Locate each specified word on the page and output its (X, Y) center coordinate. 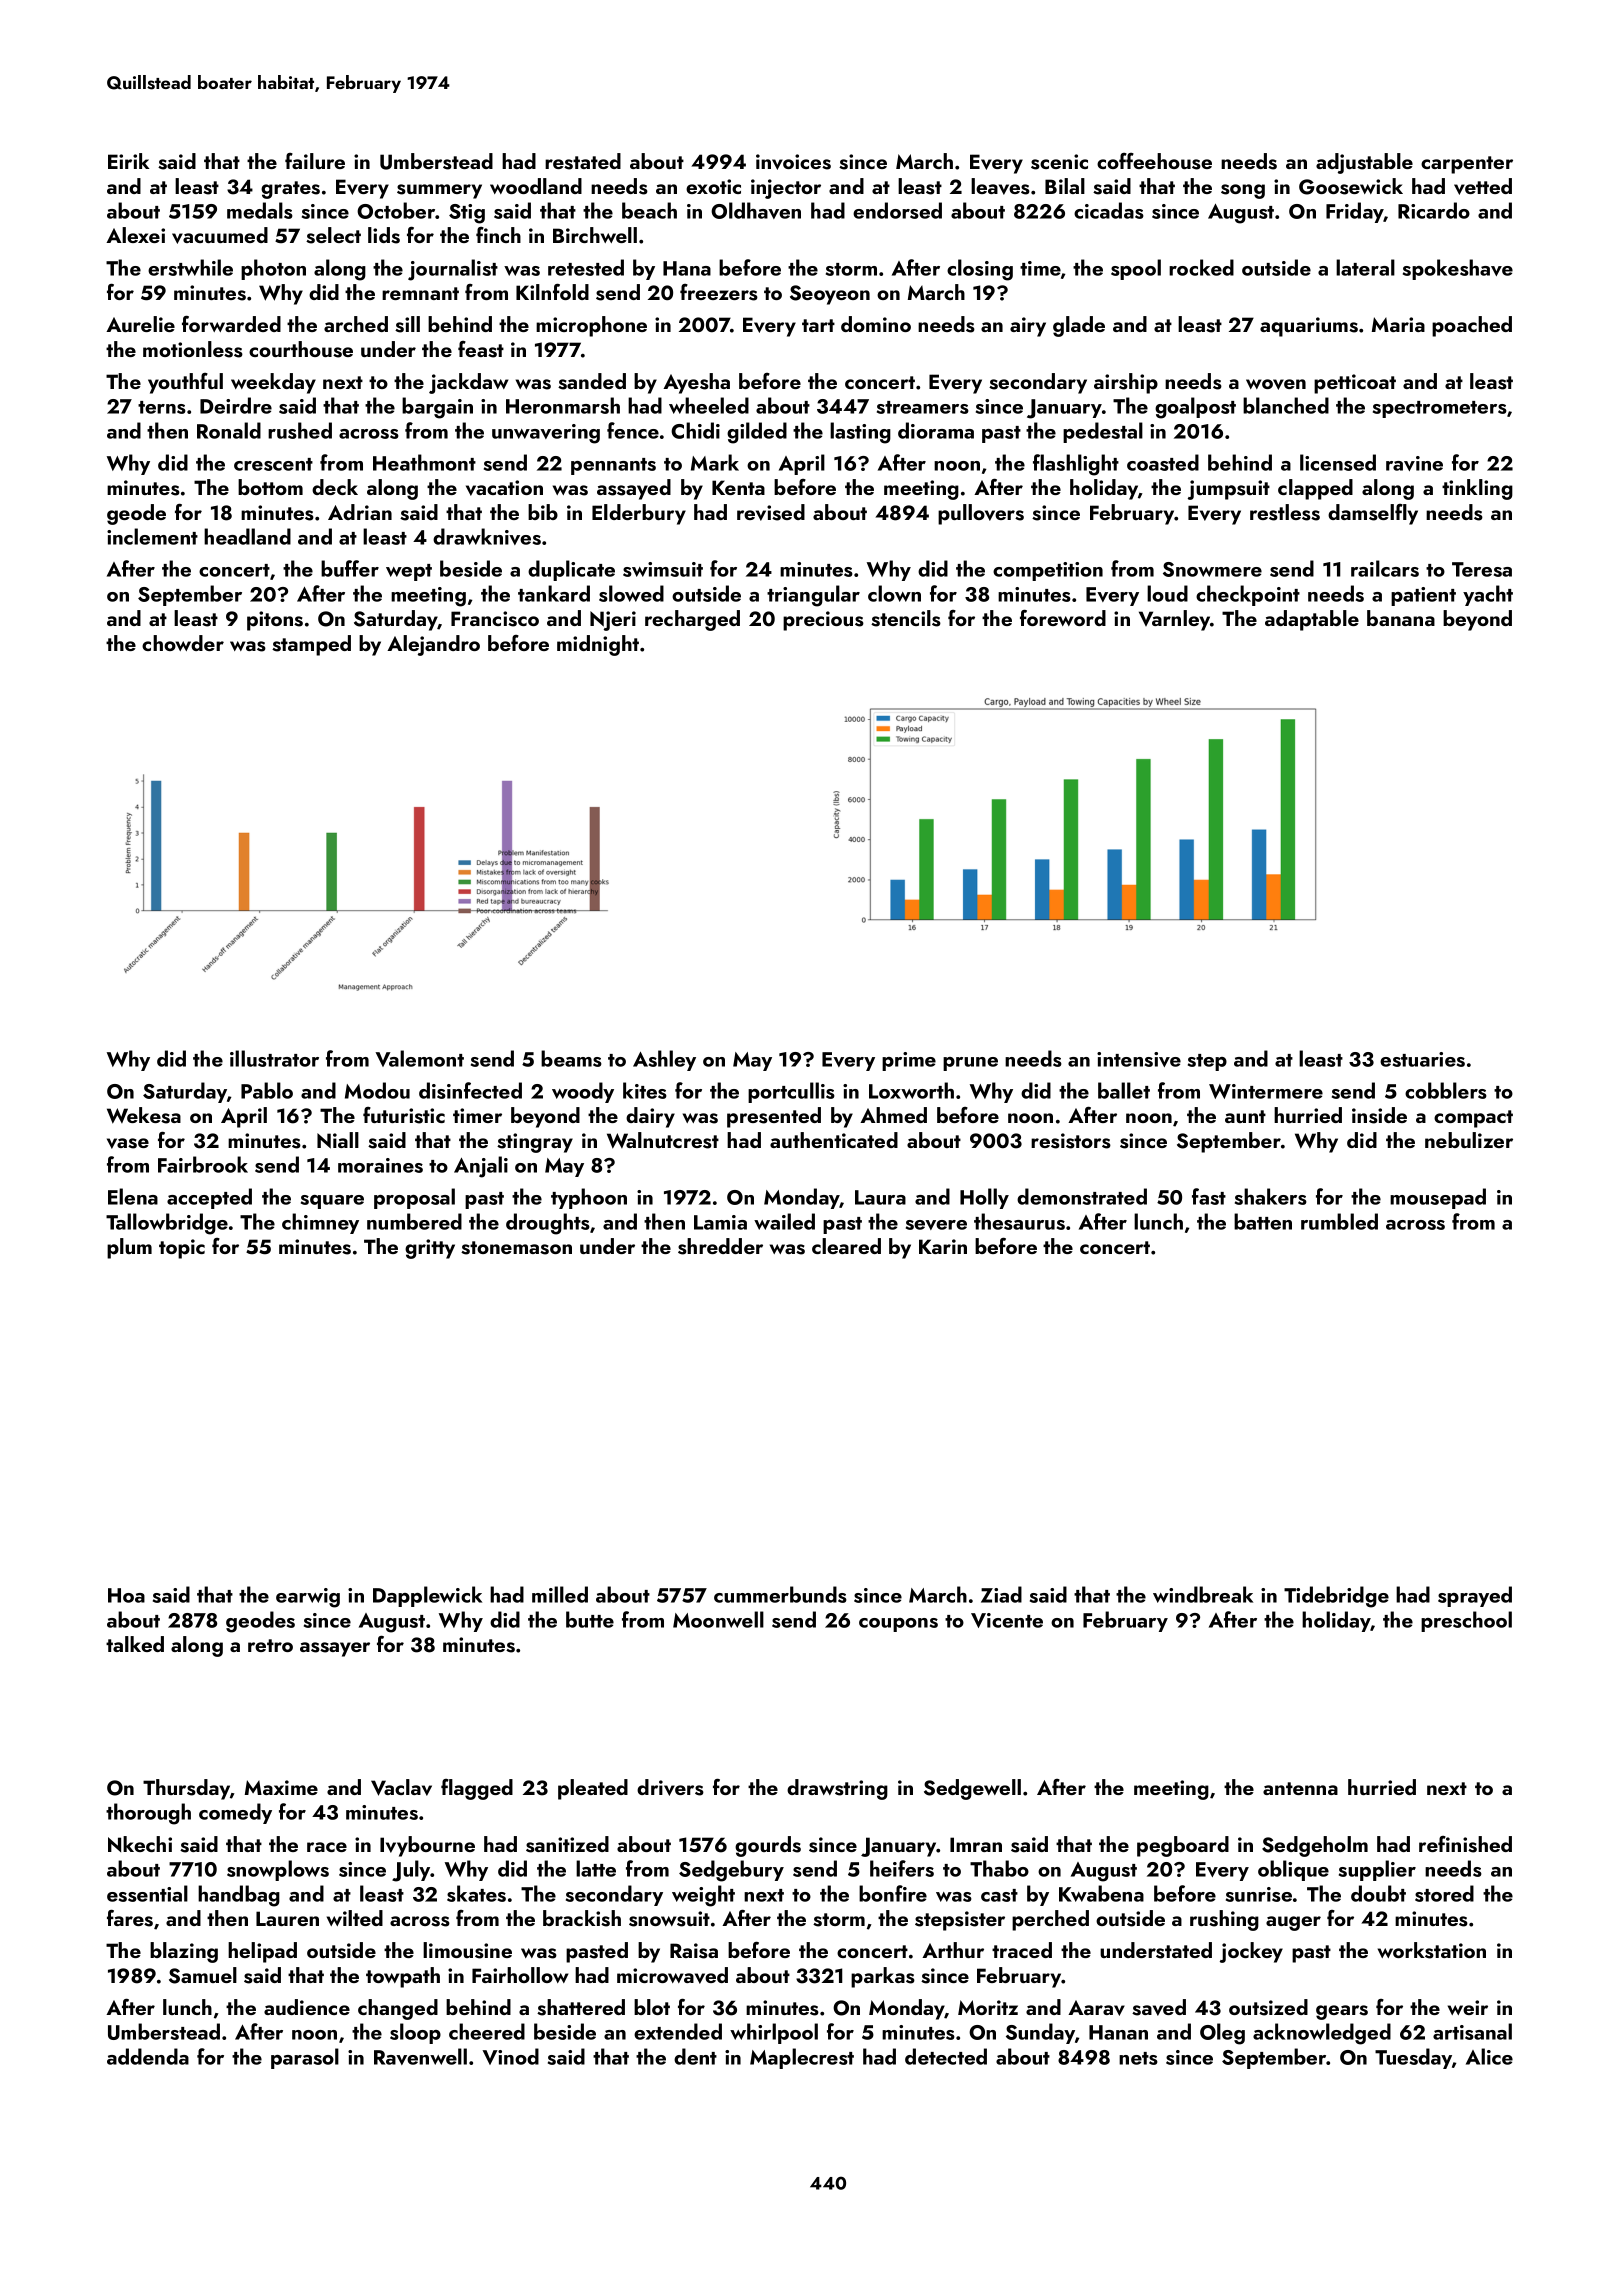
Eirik (129, 161)
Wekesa (144, 1115)
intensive (1139, 1059)
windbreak (1203, 1594)
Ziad (1001, 1594)
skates (476, 1893)
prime (909, 1061)
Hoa (126, 1595)
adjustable (1364, 163)
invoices (793, 162)
